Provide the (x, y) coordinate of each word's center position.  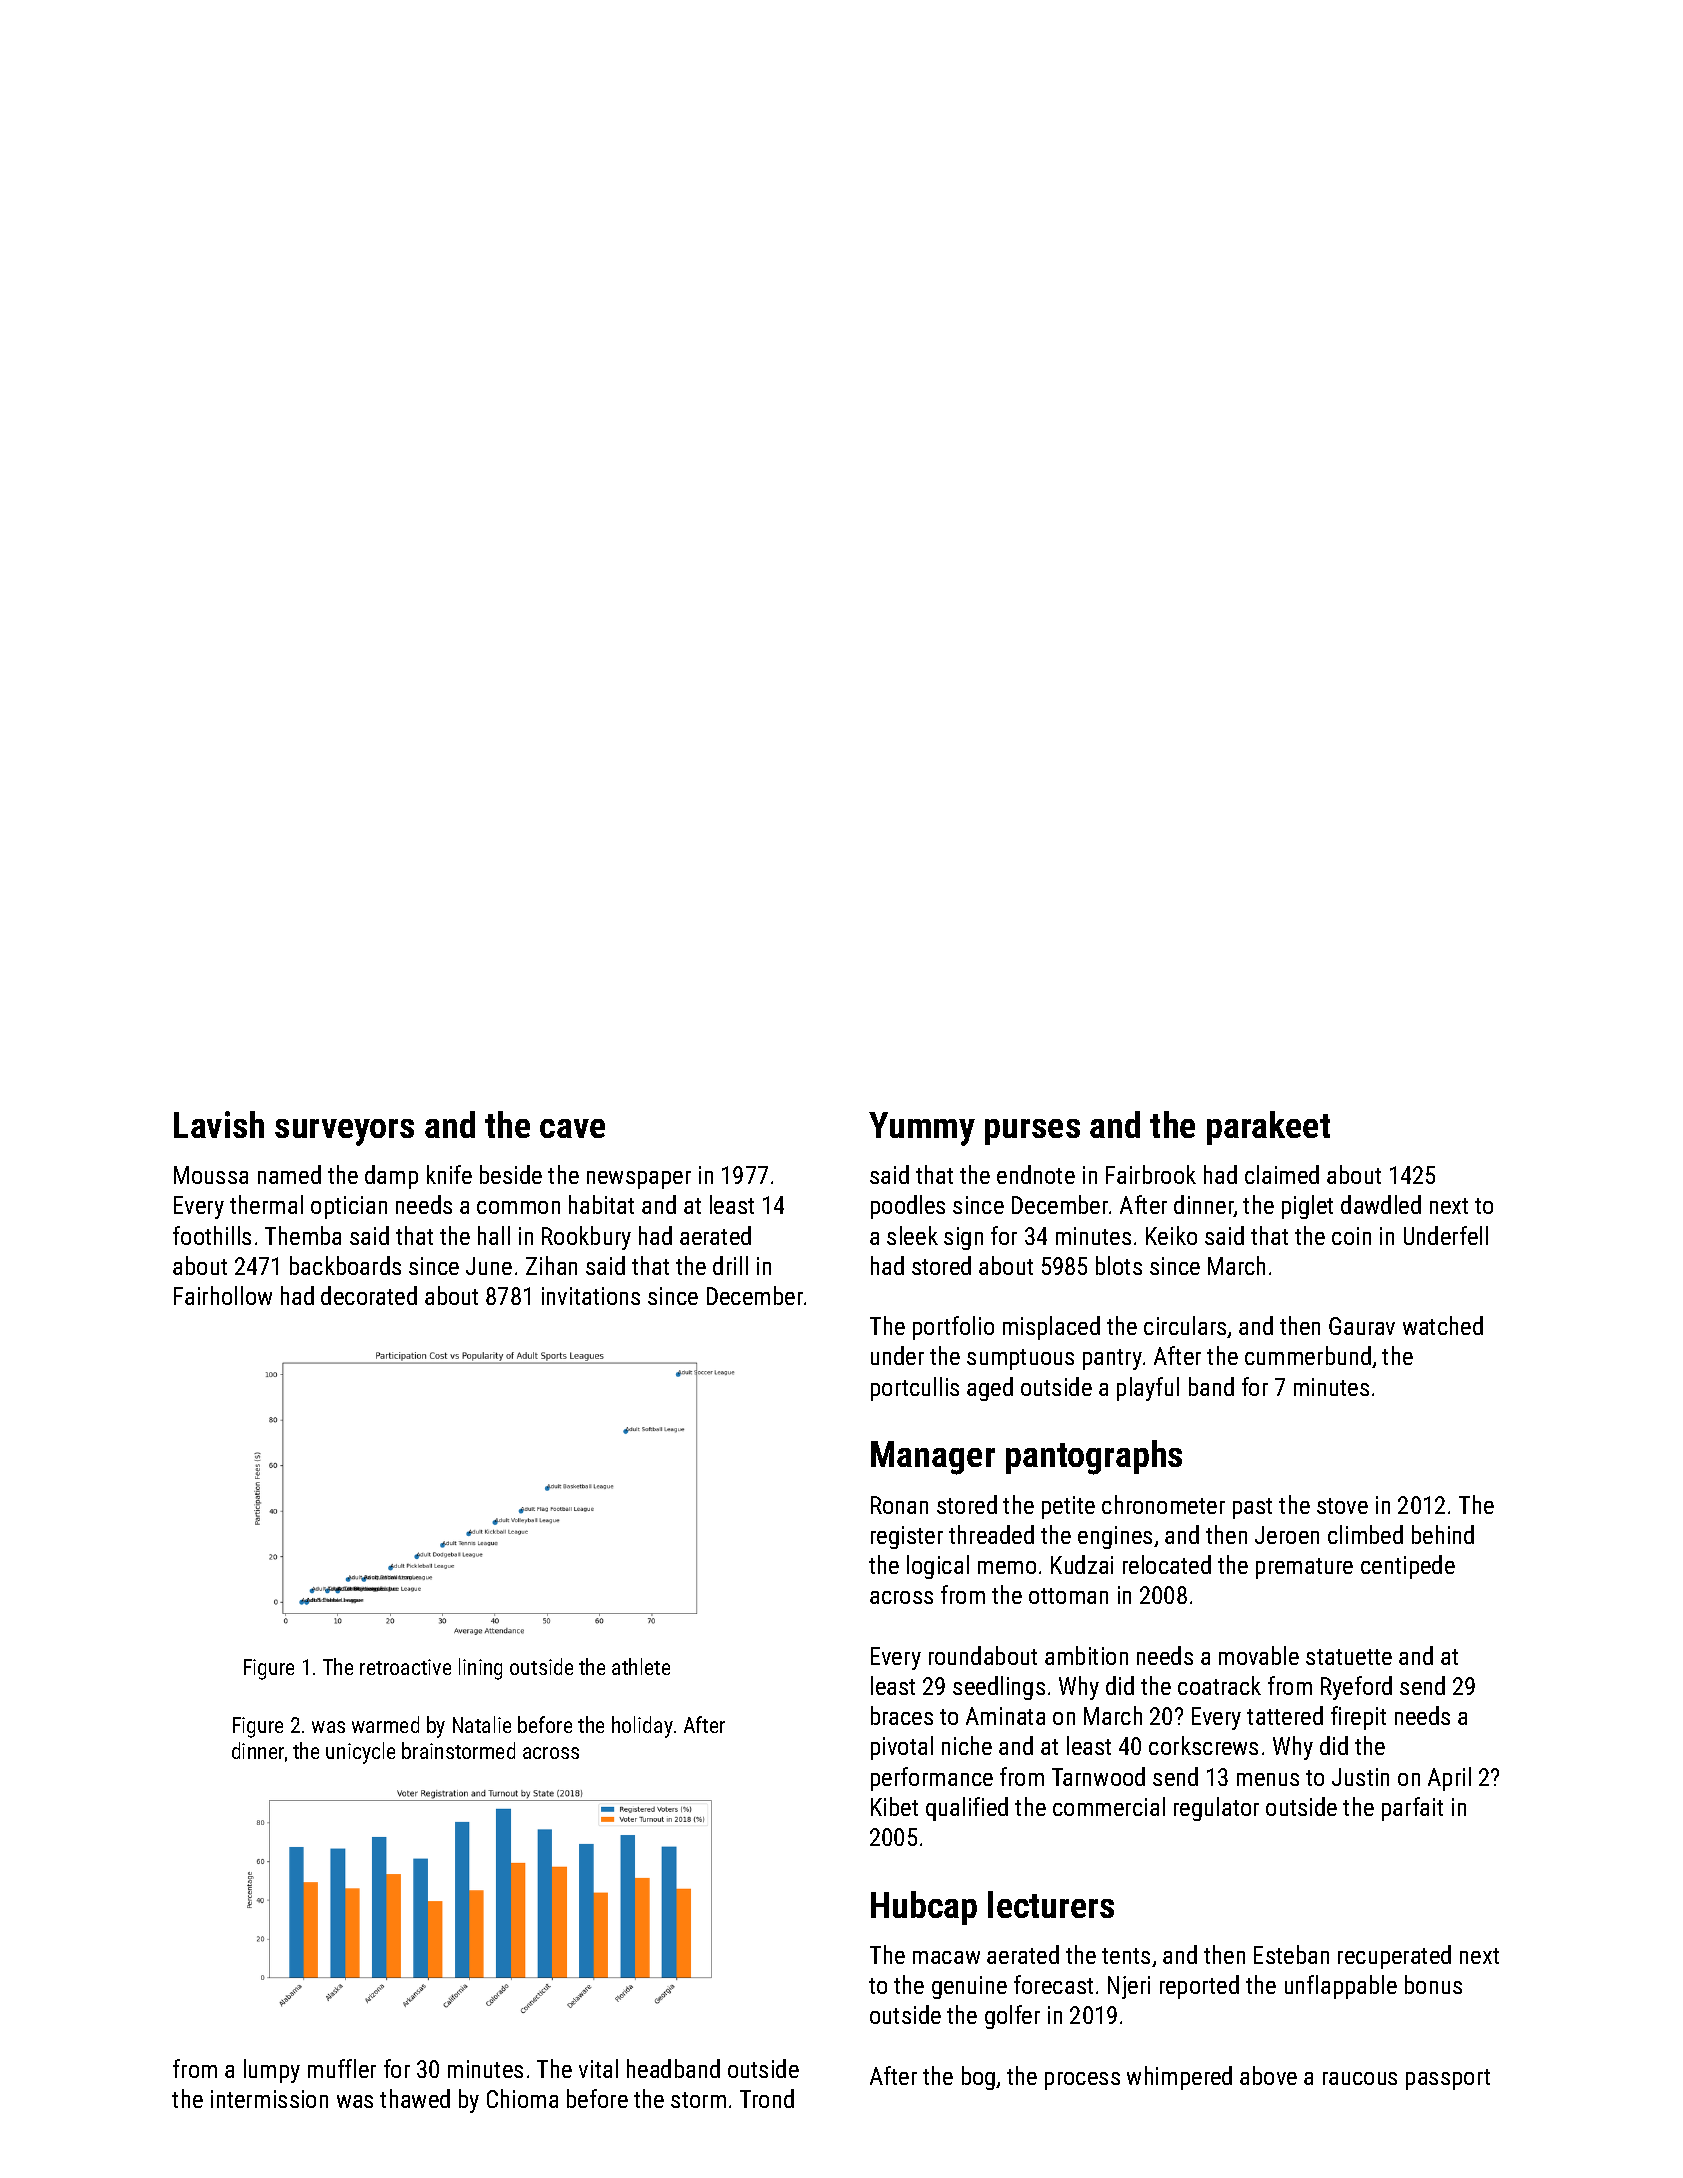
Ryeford (1356, 1688)
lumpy (272, 2071)
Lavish (219, 1124)
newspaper (639, 1180)
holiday (642, 1727)
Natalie (482, 1724)
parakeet (1268, 1128)
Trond (767, 2098)
